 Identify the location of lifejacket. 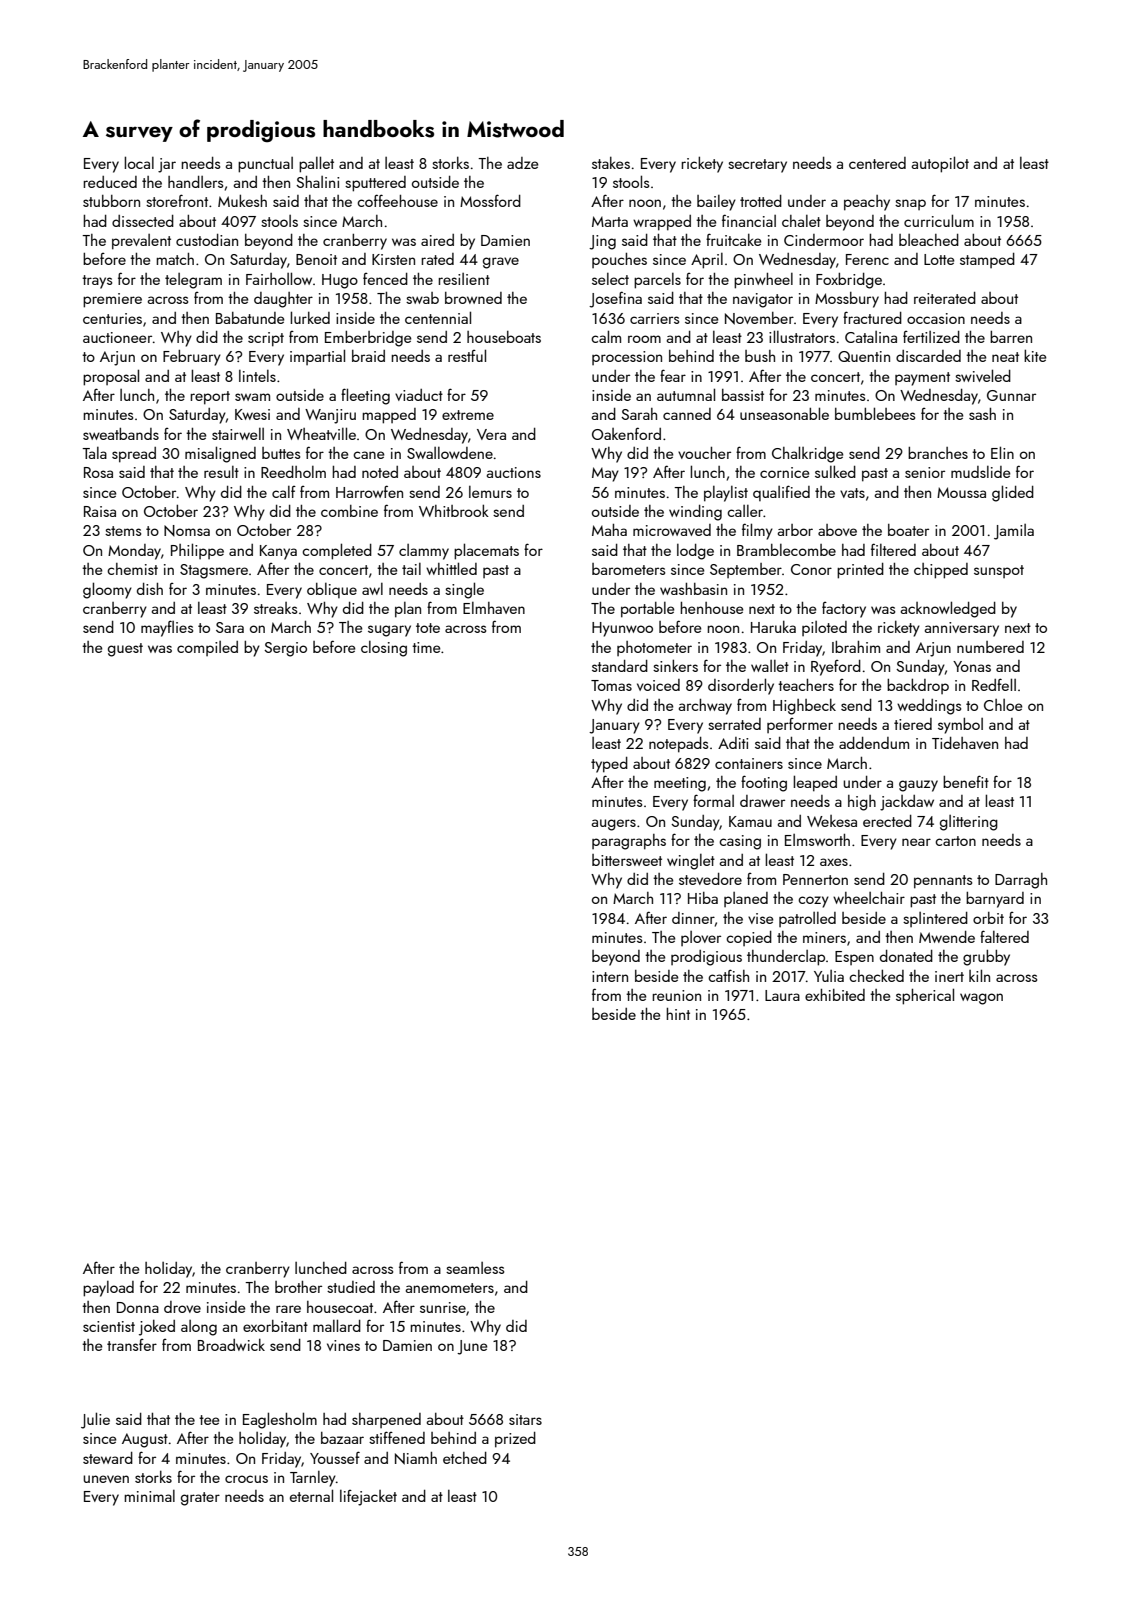
(368, 1498).
